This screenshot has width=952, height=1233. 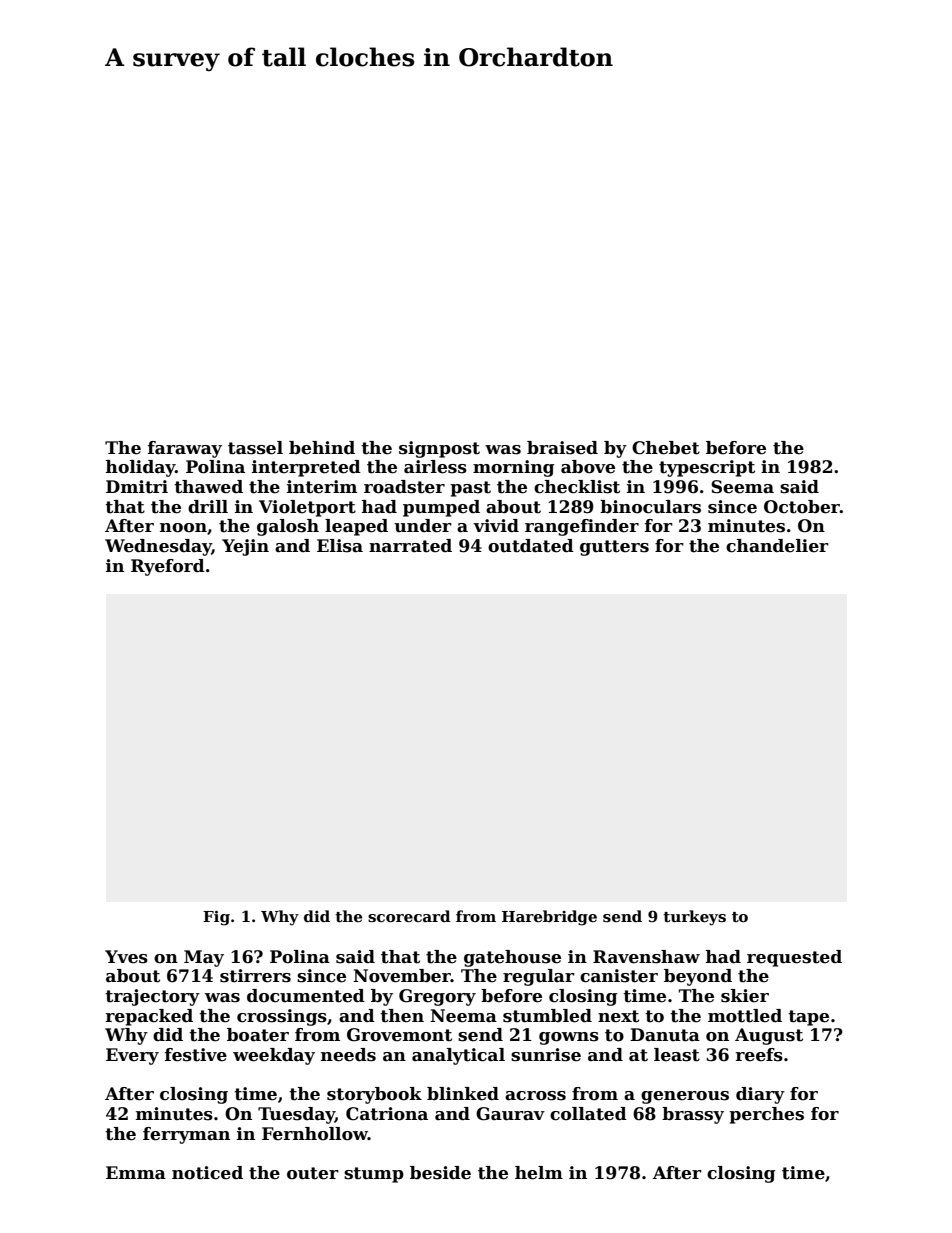 I want to click on Chebet, so click(x=666, y=448).
